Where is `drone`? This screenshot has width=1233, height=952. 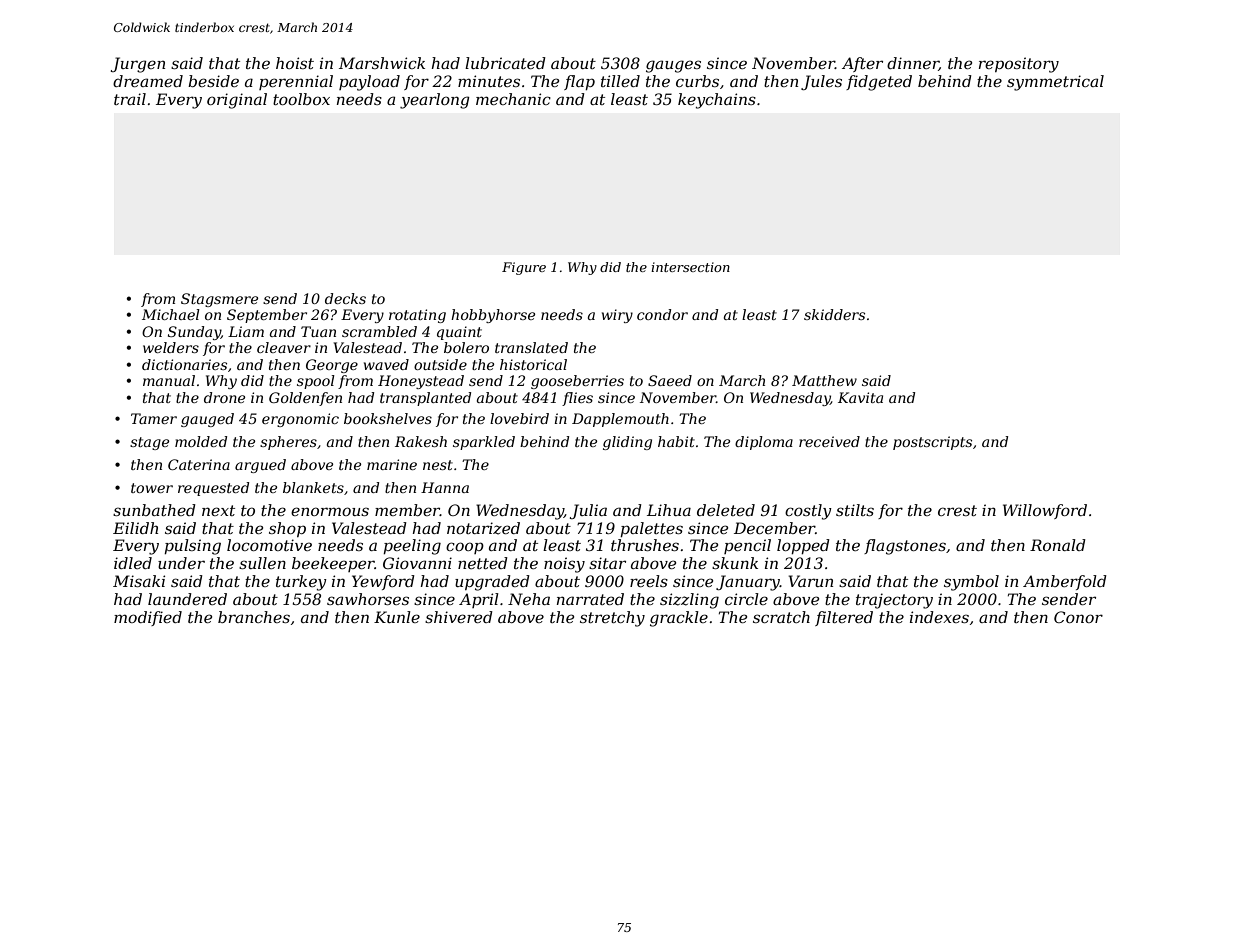
drone is located at coordinates (224, 397).
